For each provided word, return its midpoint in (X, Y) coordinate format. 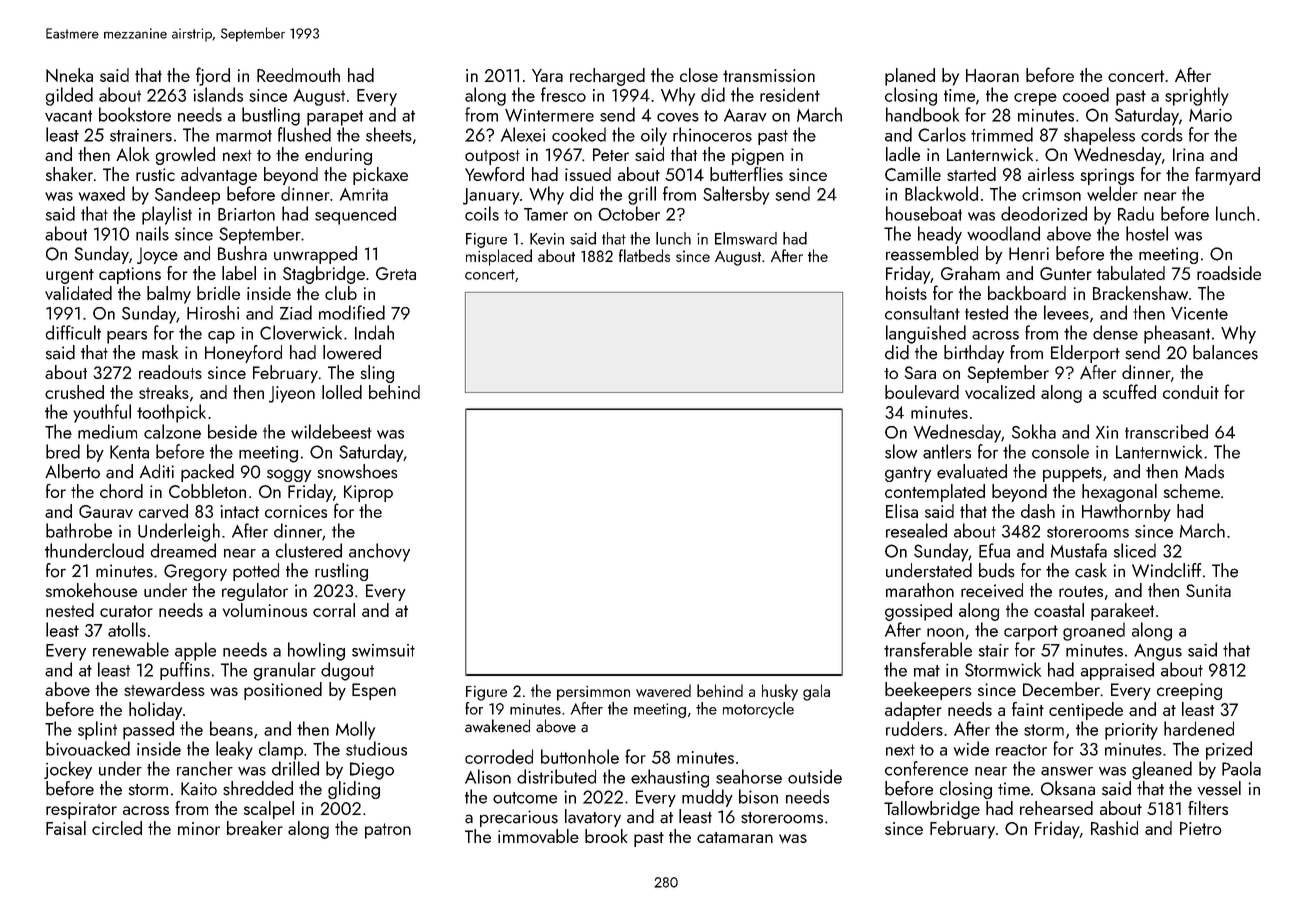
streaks (164, 392)
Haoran (992, 75)
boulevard (922, 392)
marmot (244, 136)
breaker (255, 828)
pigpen (758, 156)
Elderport (1085, 354)
